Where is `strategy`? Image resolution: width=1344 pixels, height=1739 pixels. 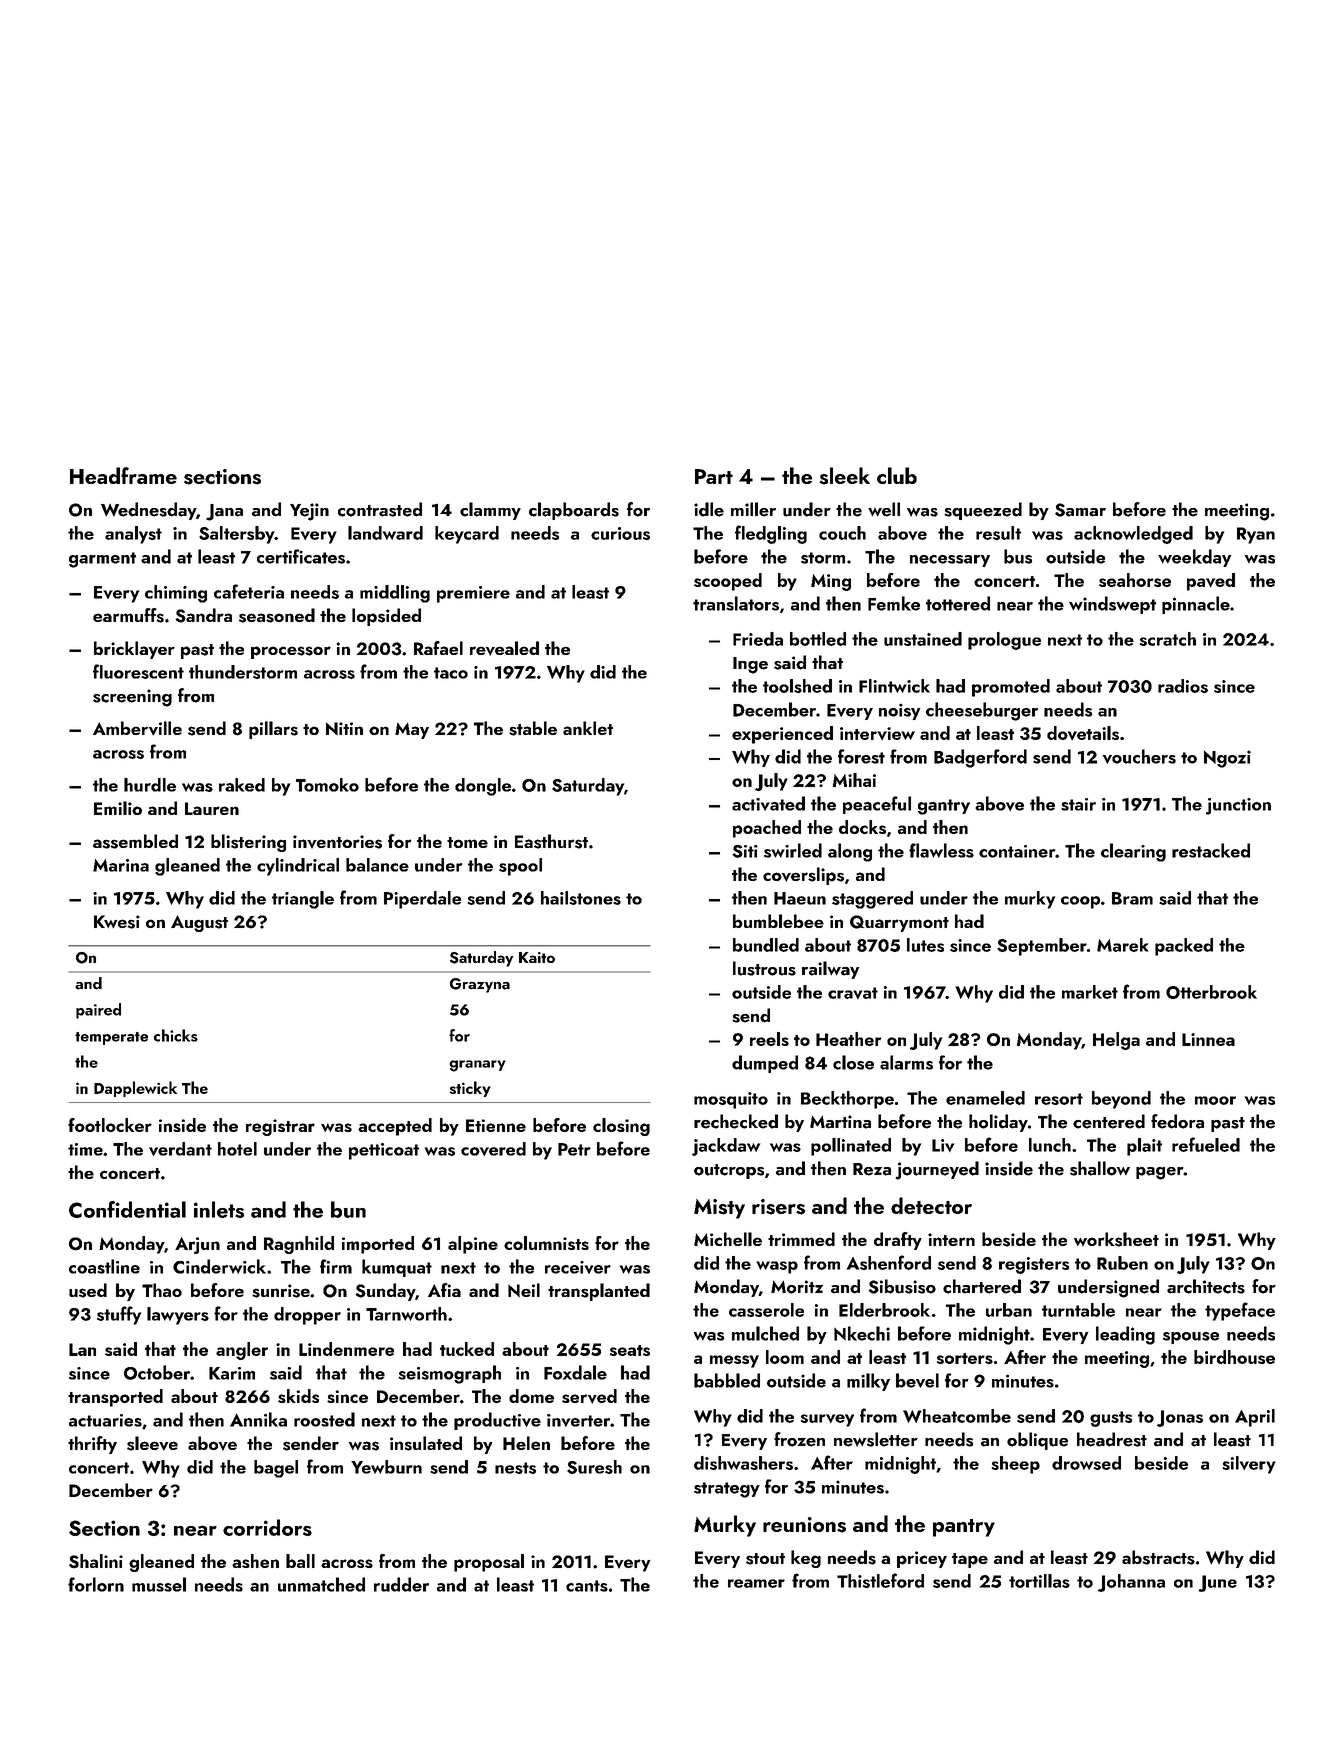 strategy is located at coordinates (727, 1490).
